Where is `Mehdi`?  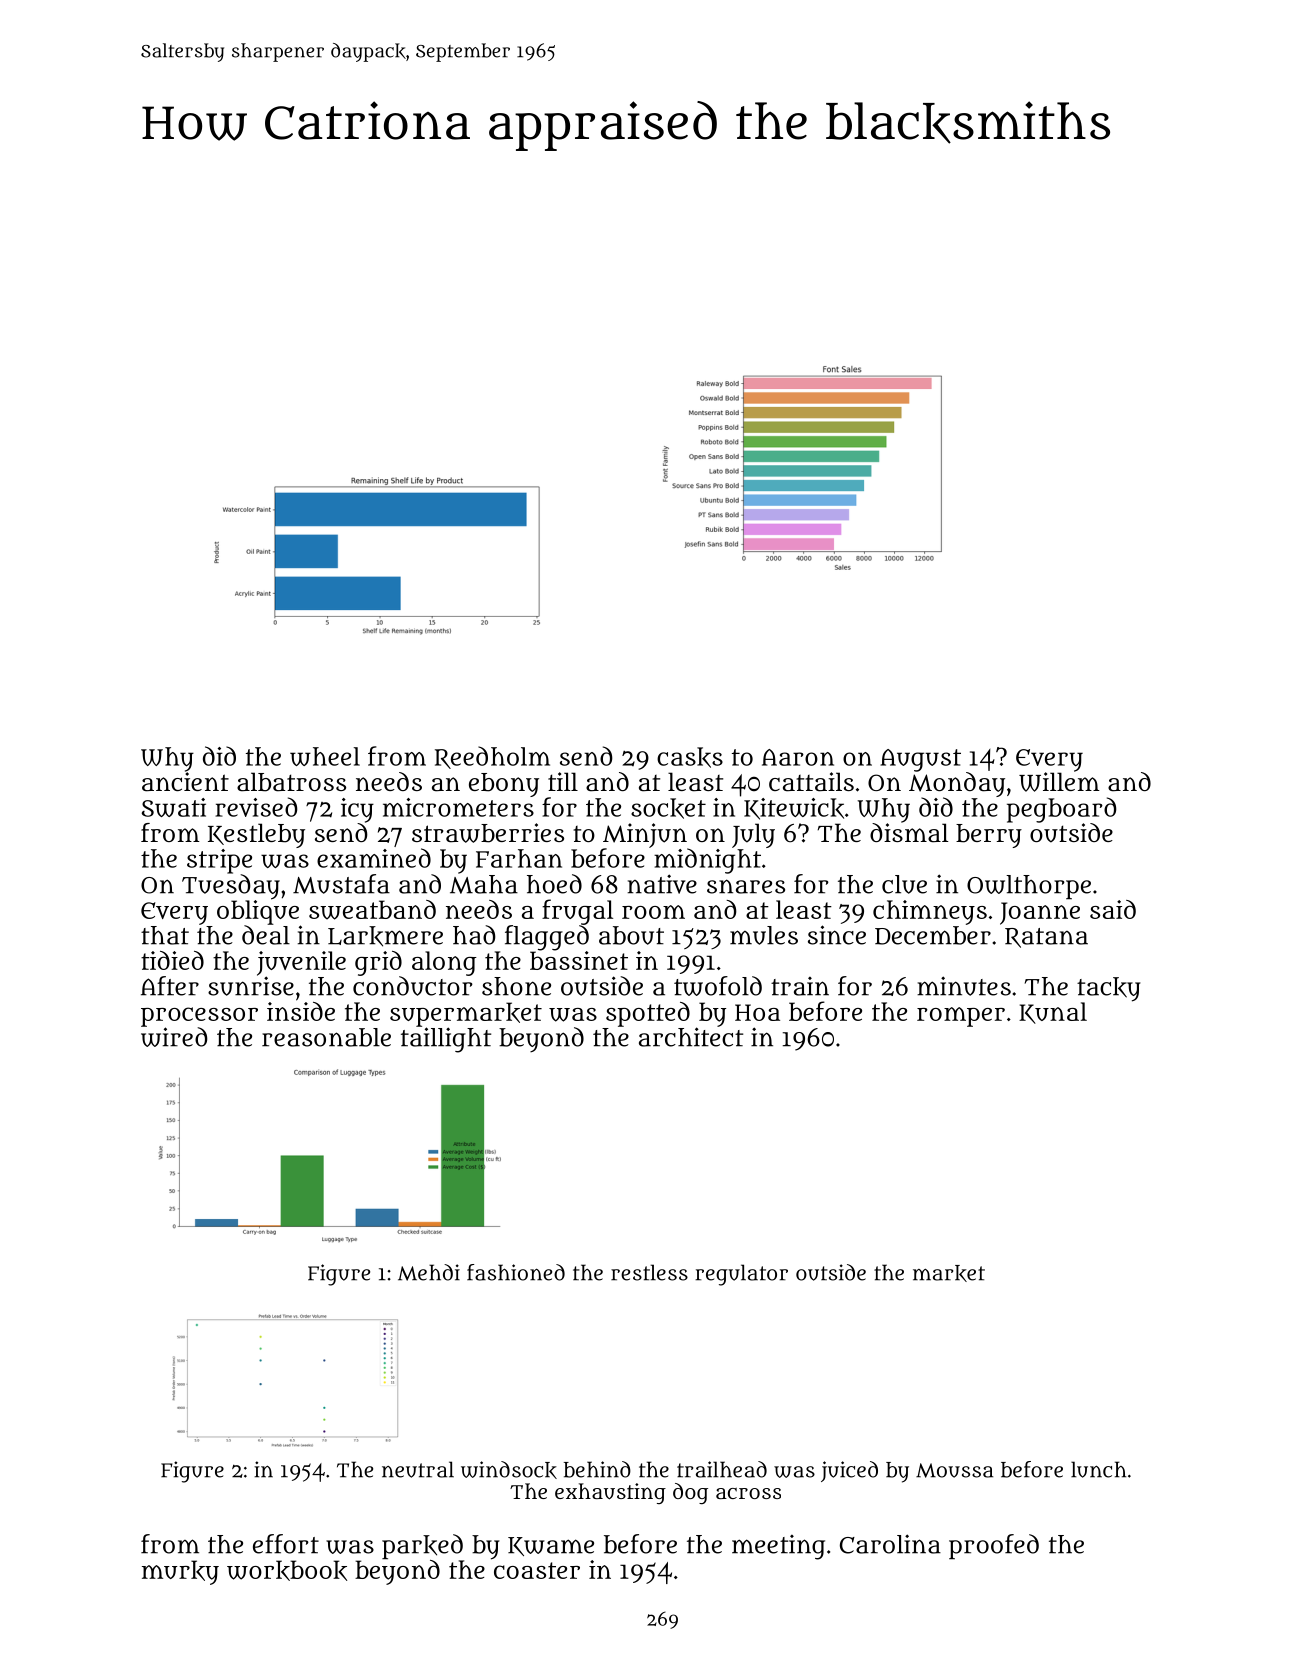
Mehdi is located at coordinates (429, 1272).
